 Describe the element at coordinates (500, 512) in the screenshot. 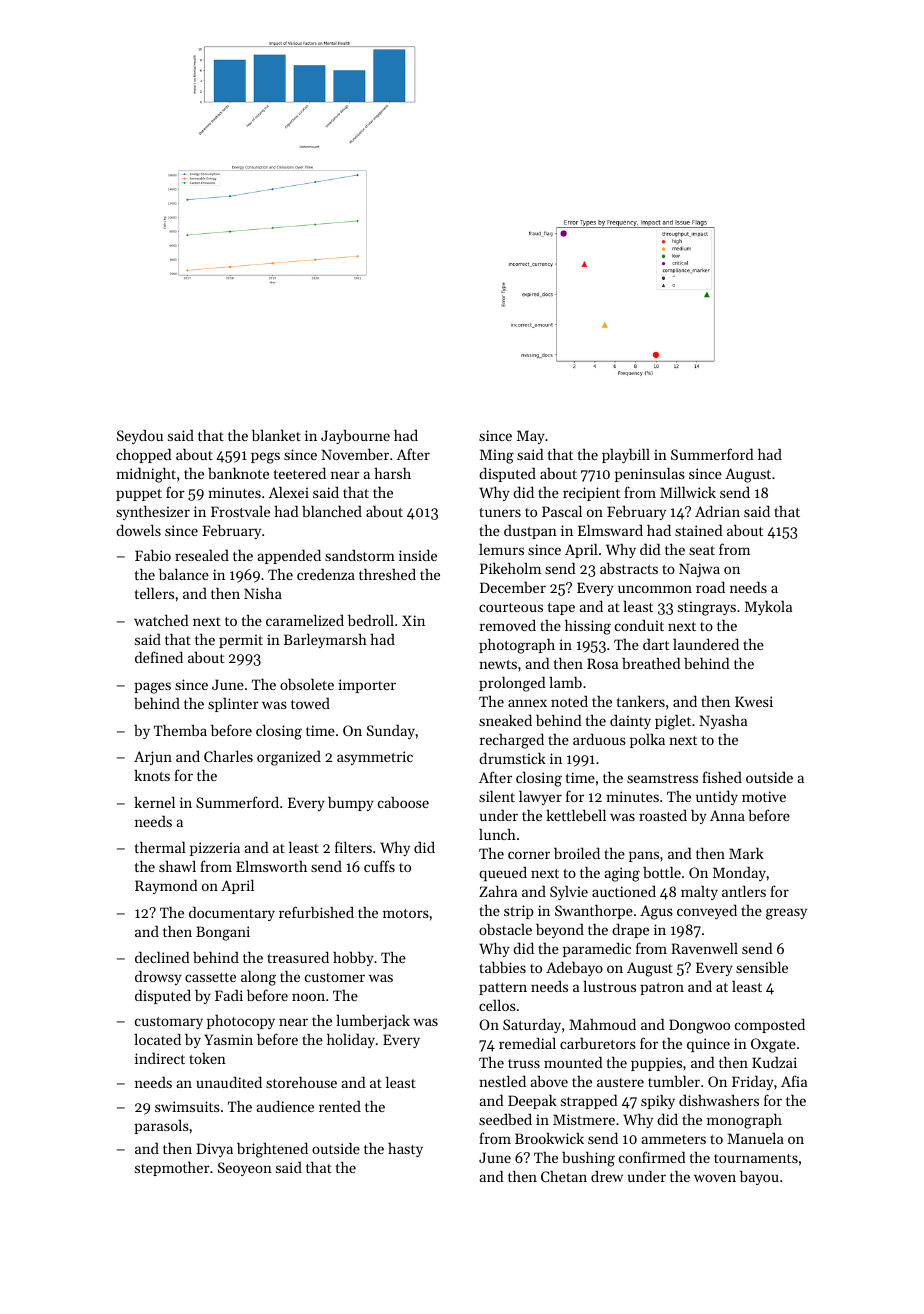

I see `tuners` at that location.
